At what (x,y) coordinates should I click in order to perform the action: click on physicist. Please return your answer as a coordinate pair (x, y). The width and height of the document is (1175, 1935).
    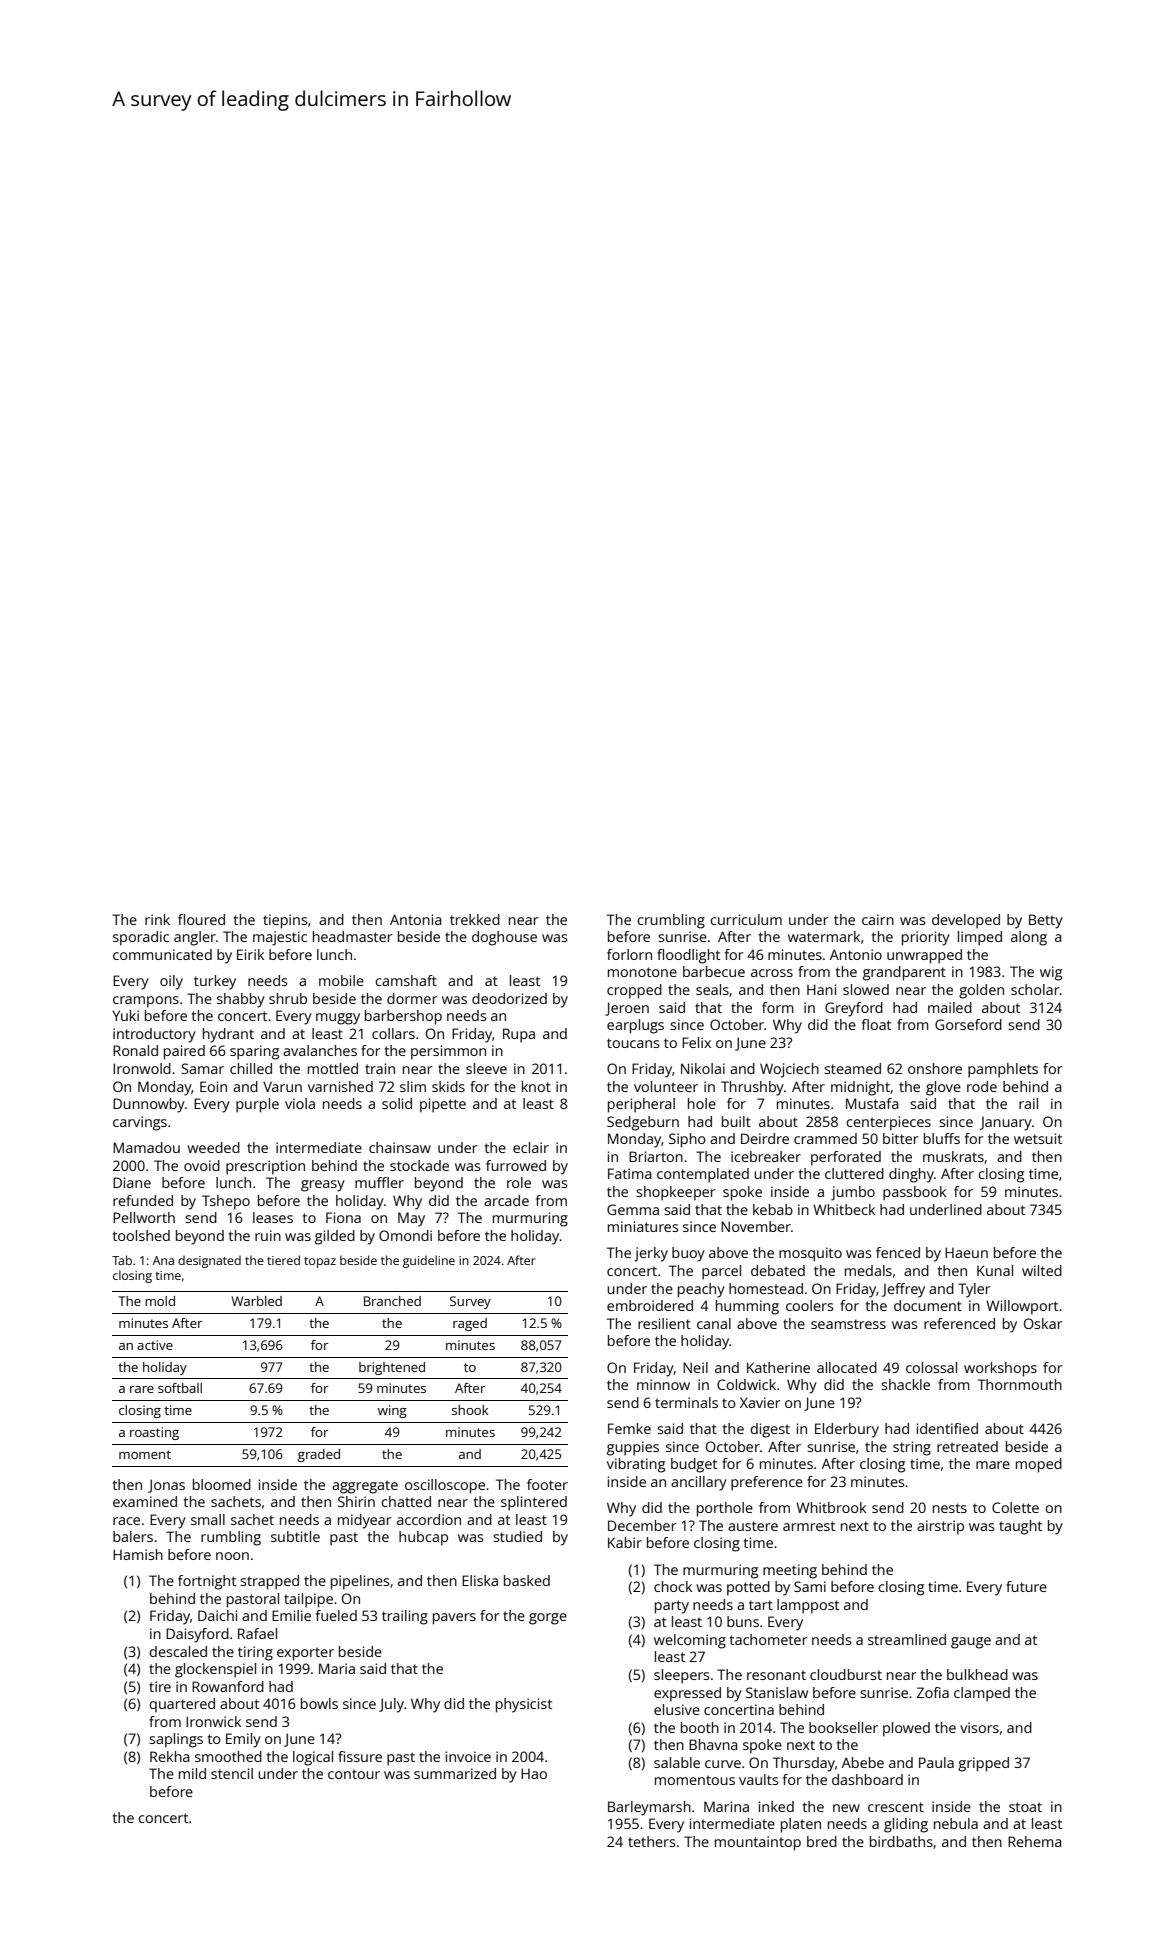
    Looking at the image, I should click on (524, 1705).
